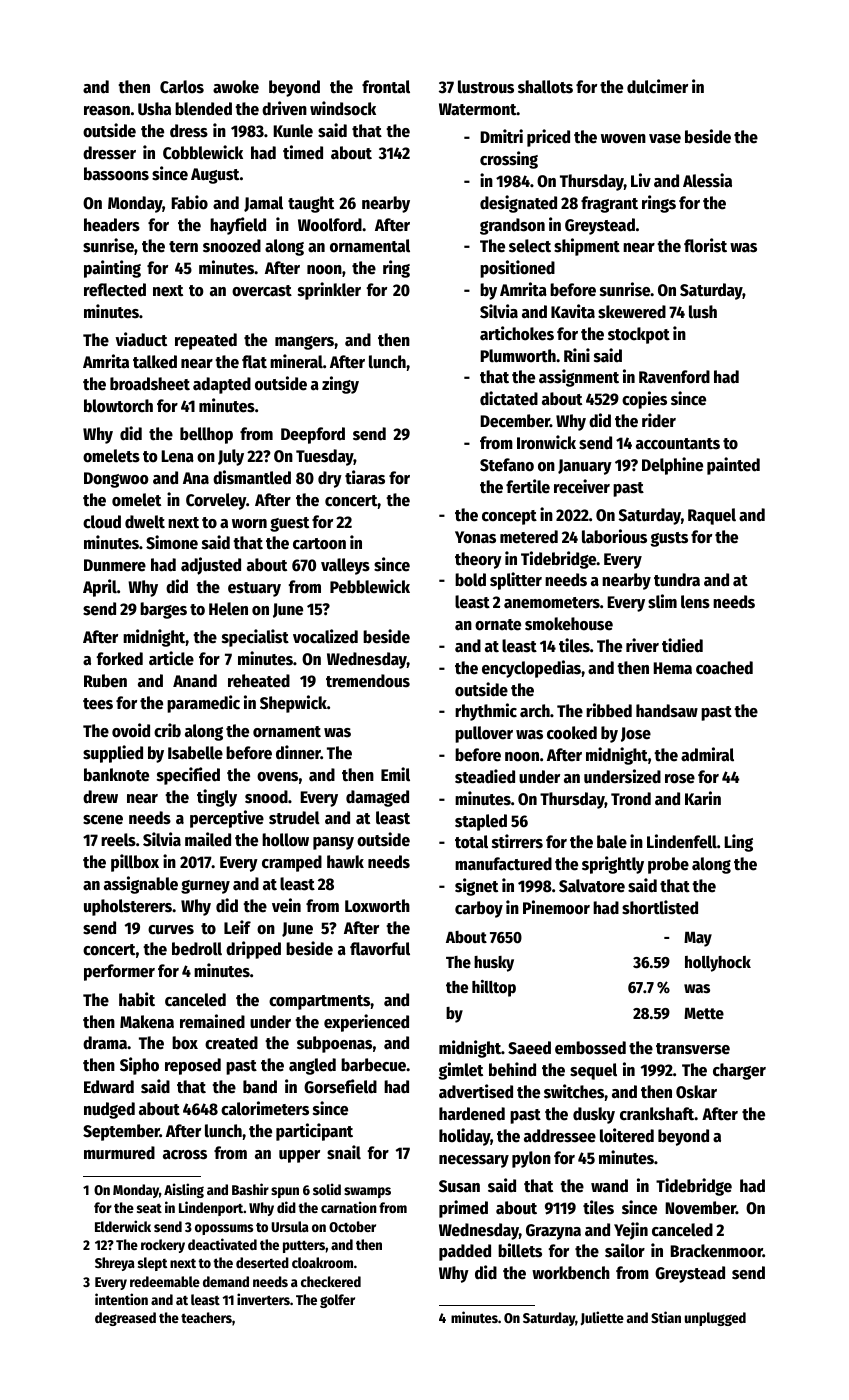 This screenshot has height=1400, width=849. Describe the element at coordinates (590, 1048) in the screenshot. I see `embossed` at that location.
